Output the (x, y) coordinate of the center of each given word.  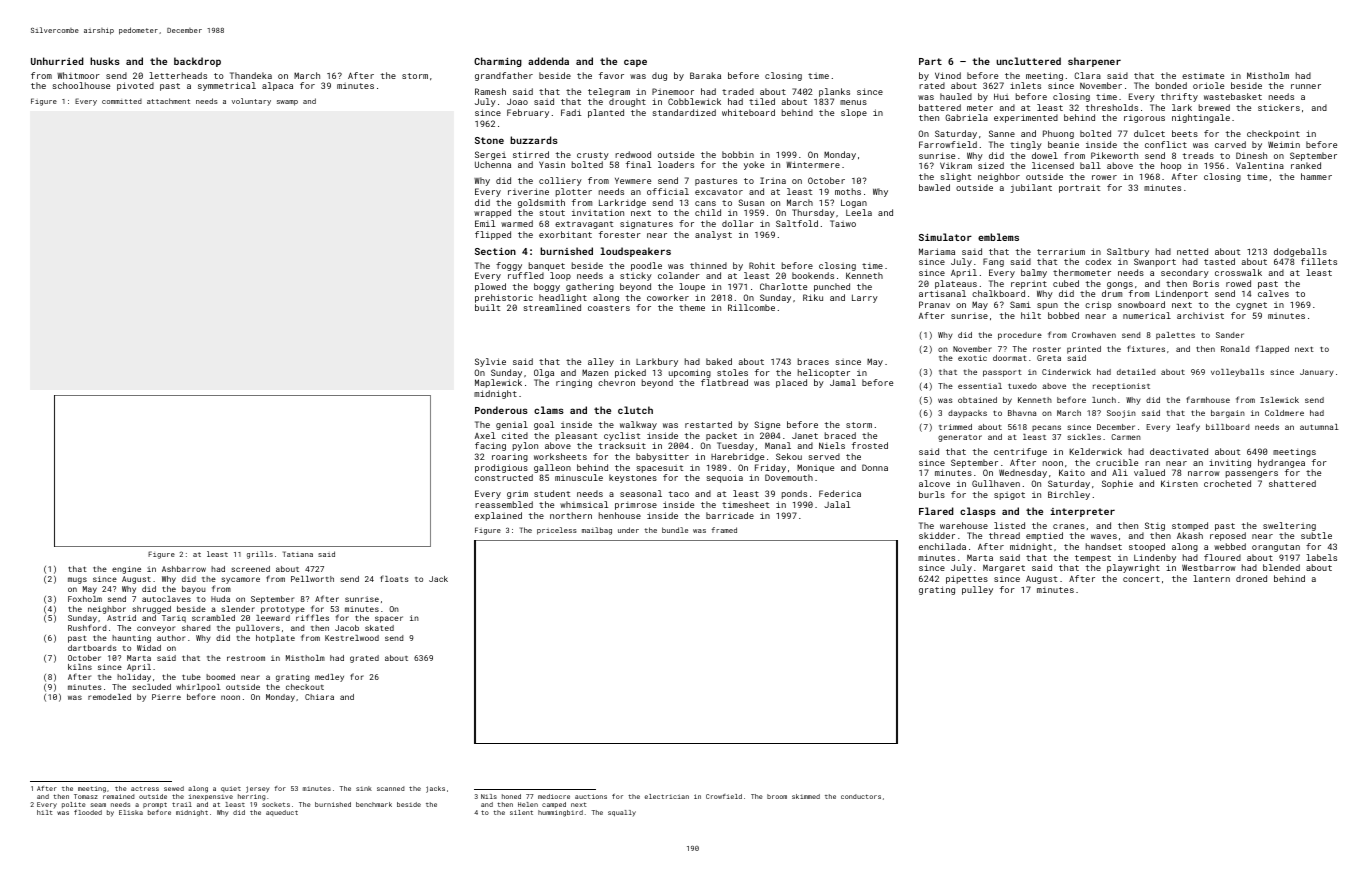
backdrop (197, 62)
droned (1251, 578)
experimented (1026, 118)
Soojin (1121, 414)
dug (659, 76)
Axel (485, 435)
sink (364, 788)
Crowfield (724, 796)
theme (692, 307)
